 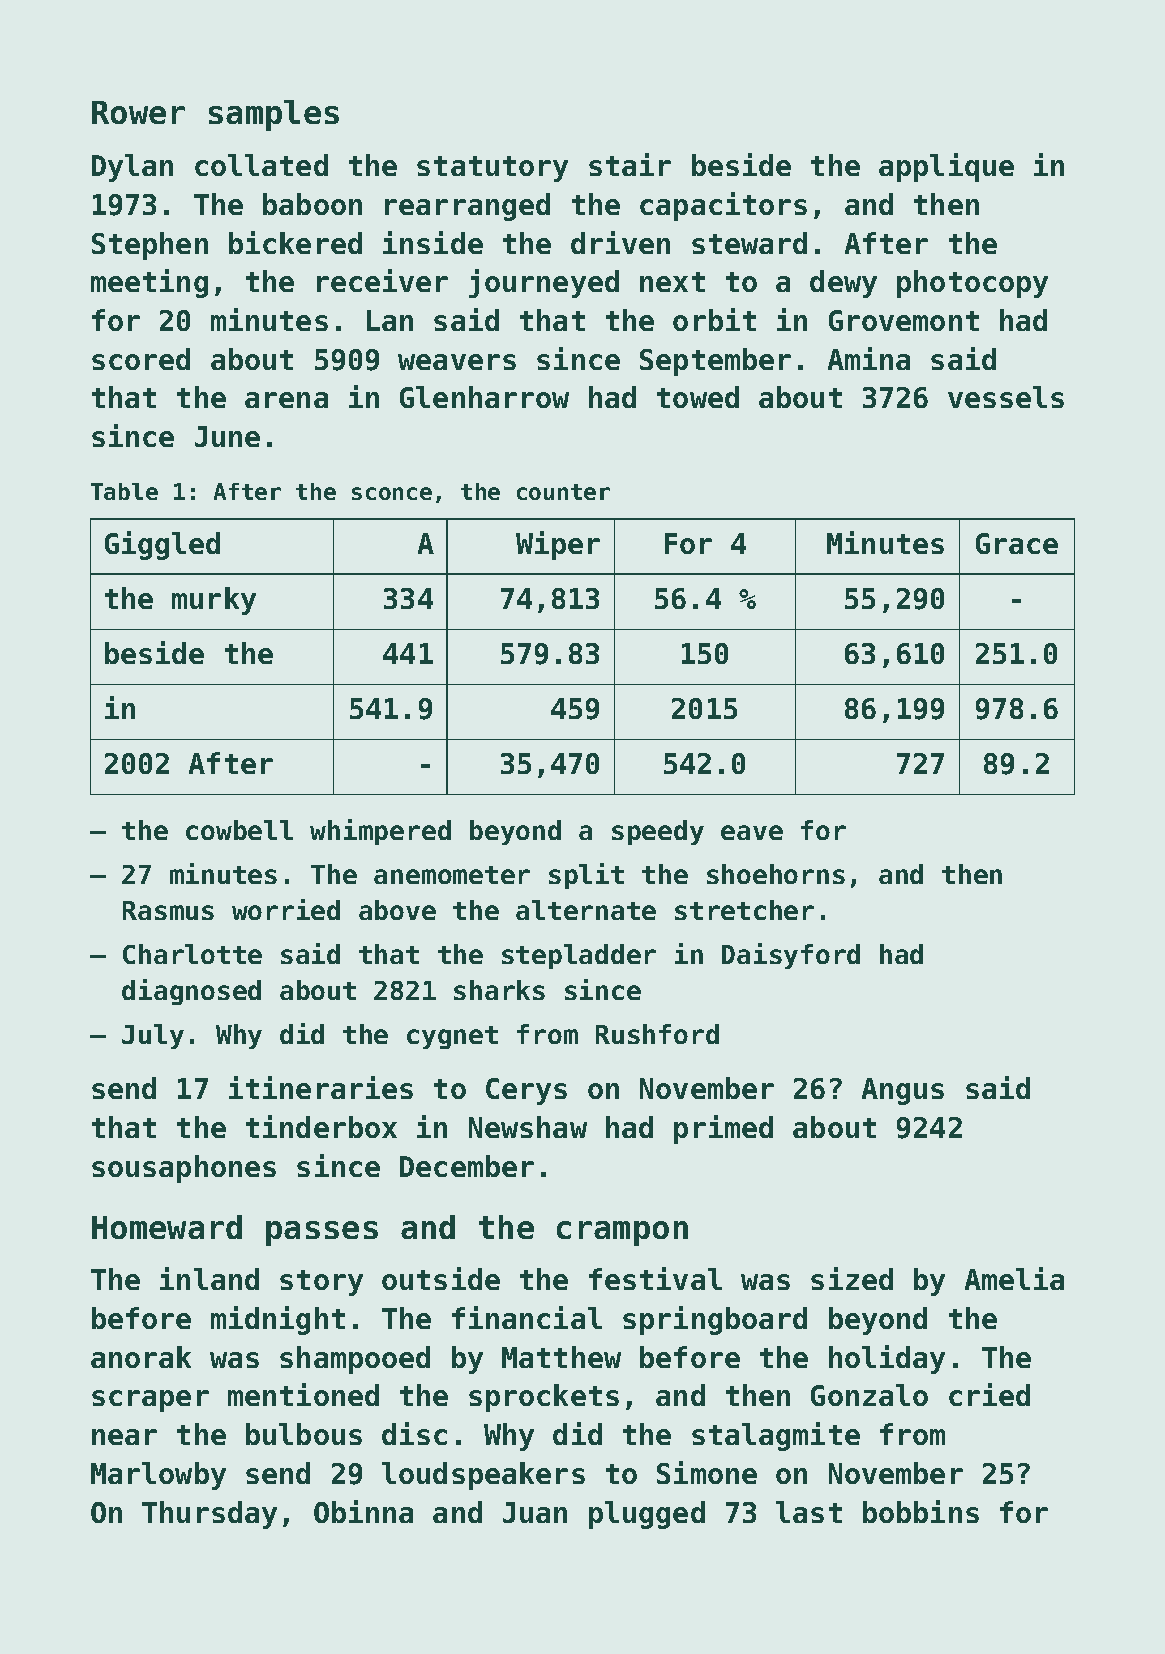 What do you see at coordinates (1006, 397) in the image?
I see `vessels` at bounding box center [1006, 397].
